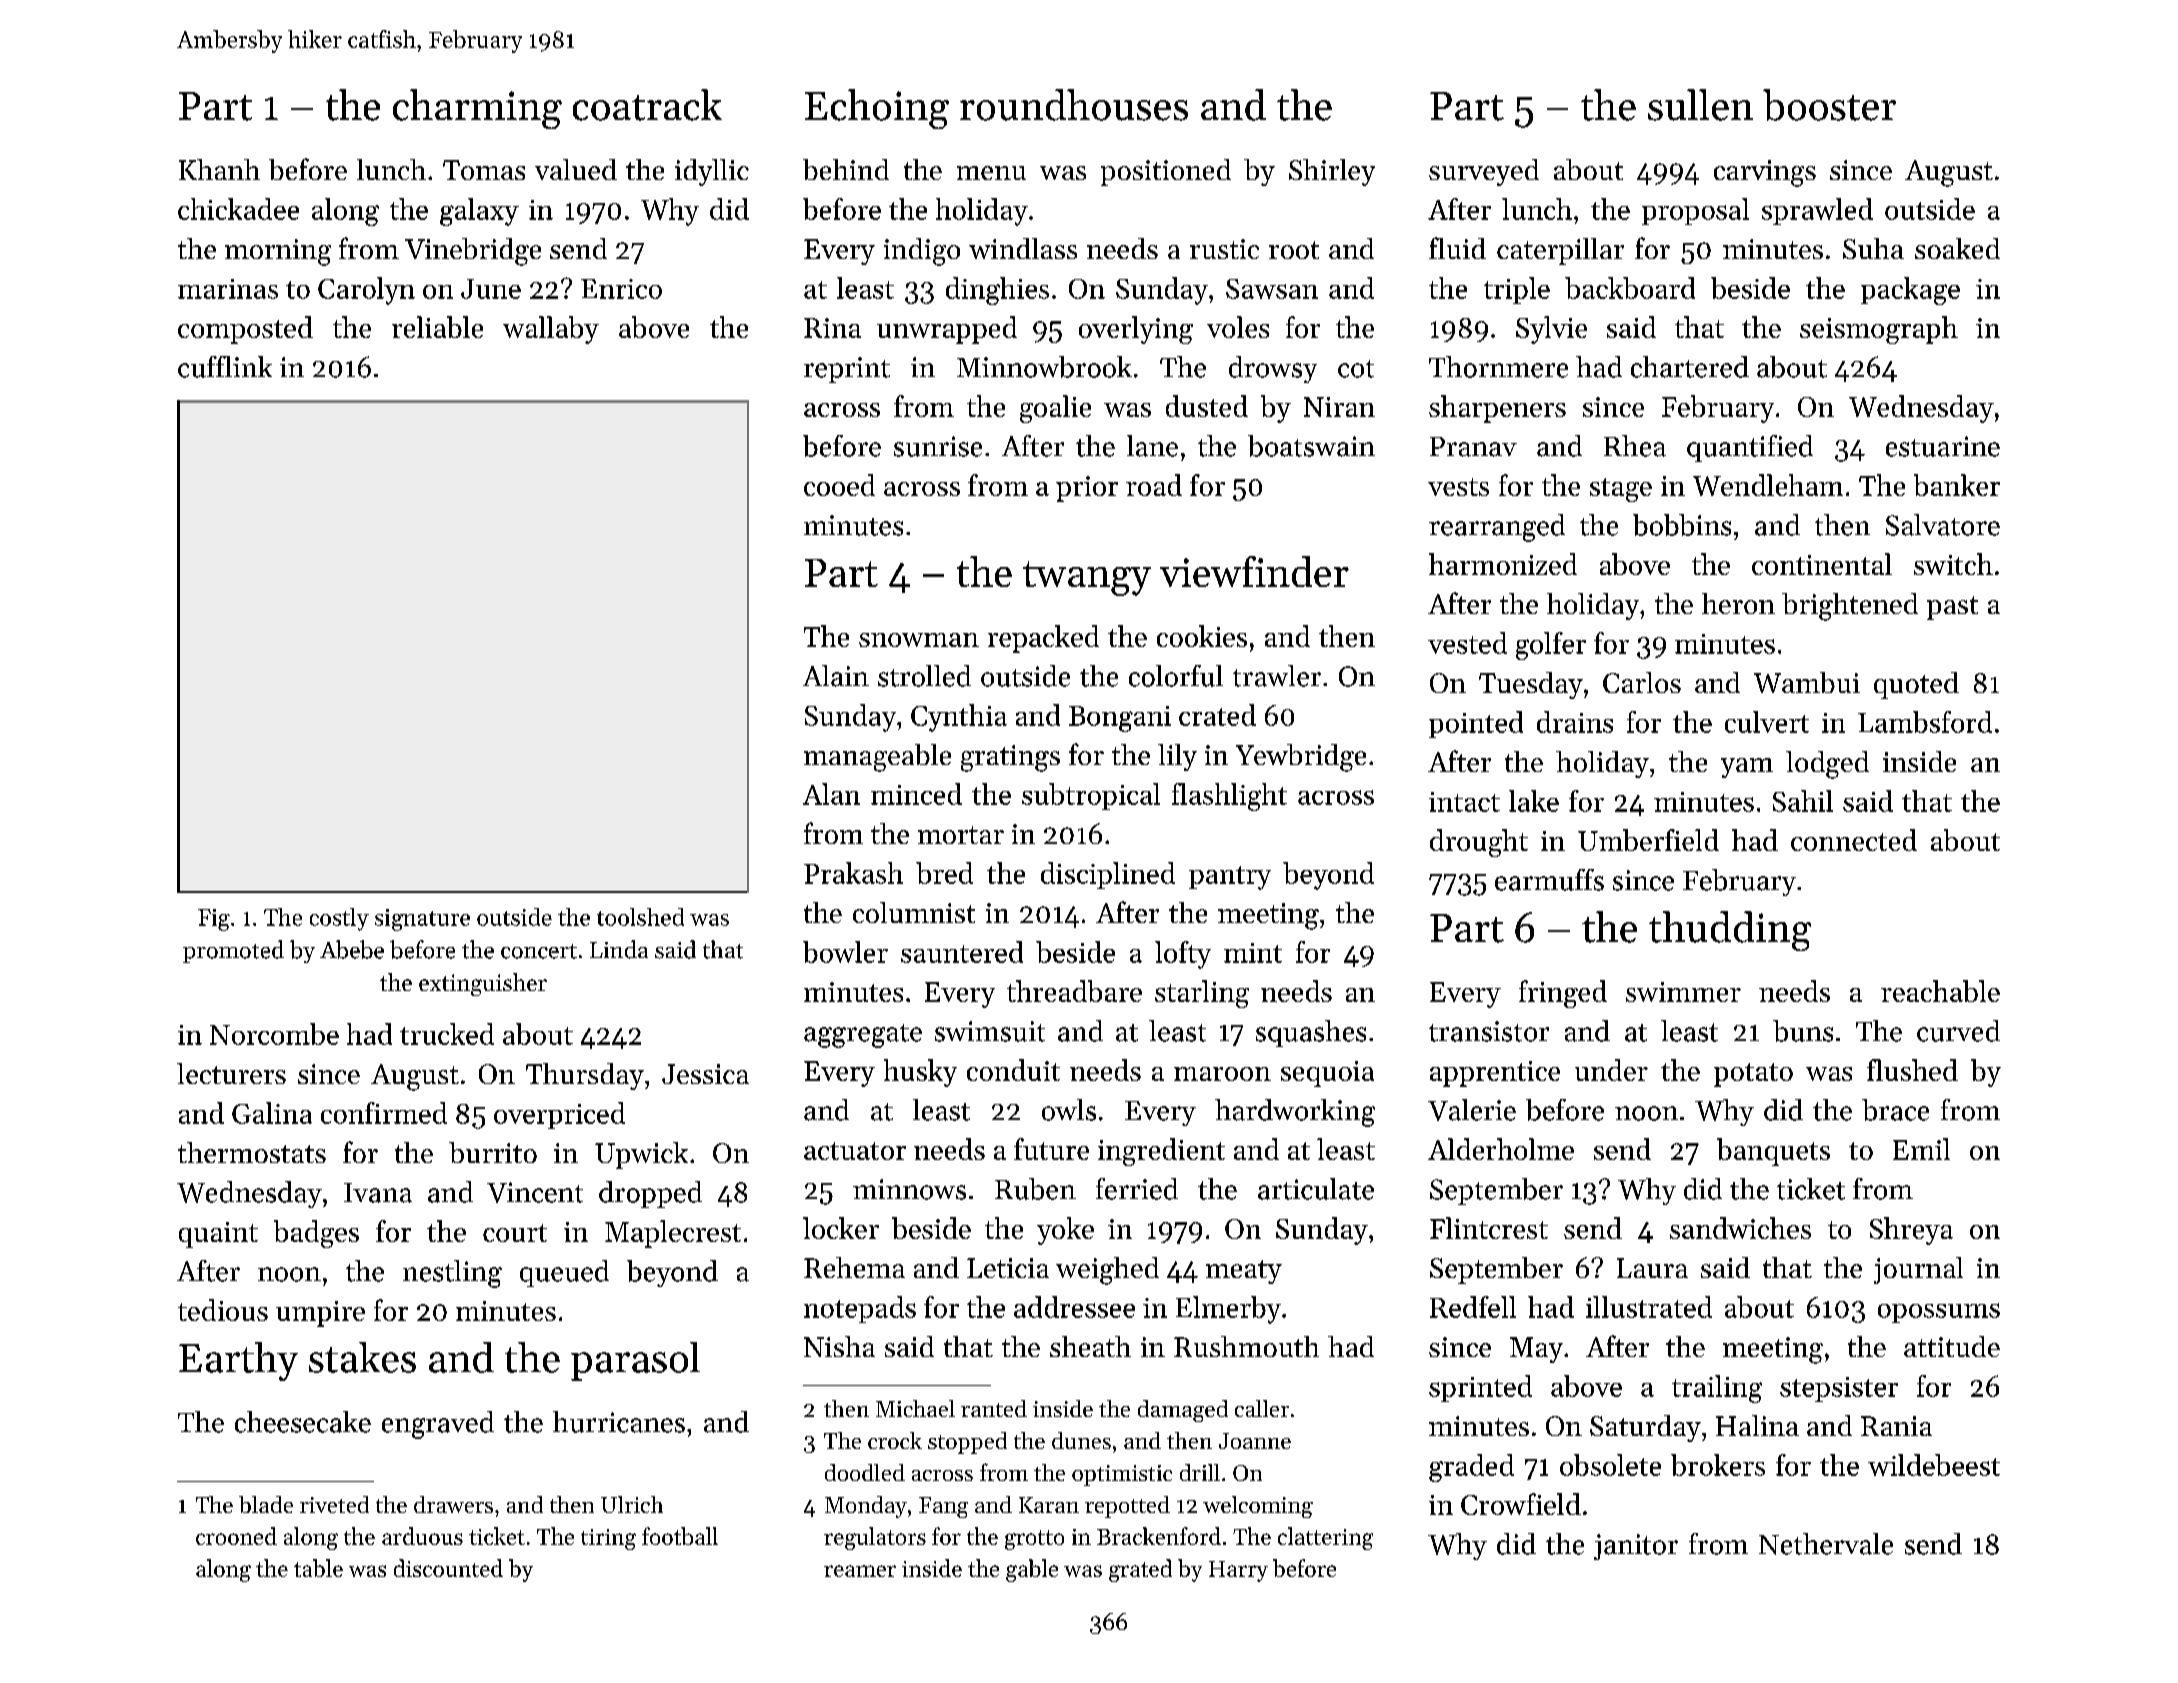 This document has width=2178, height=1683. Describe the element at coordinates (1740, 1228) in the document. I see `sandwiches` at that location.
